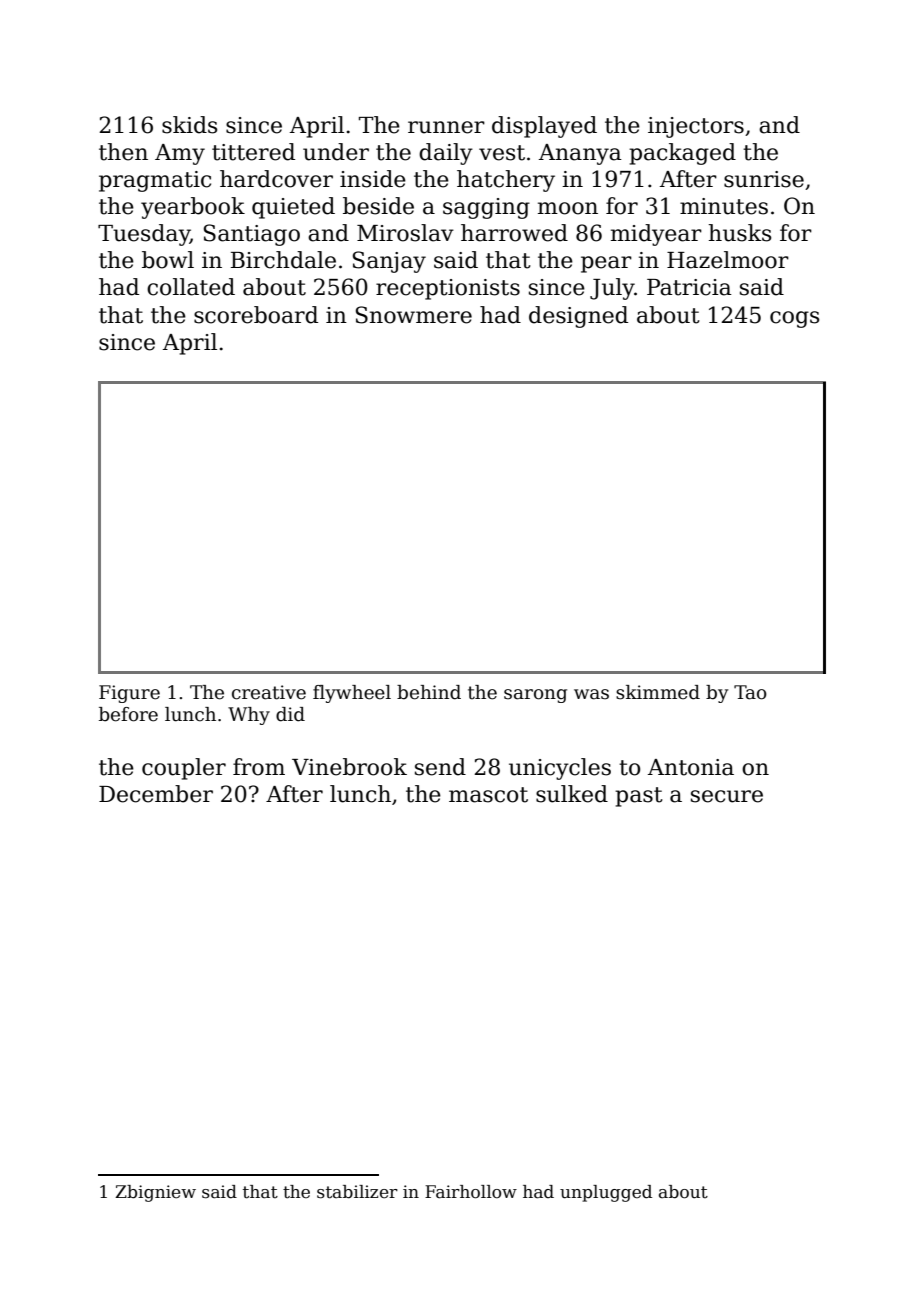  Describe the element at coordinates (471, 1192) in the page. I see `Fairhollow` at that location.
